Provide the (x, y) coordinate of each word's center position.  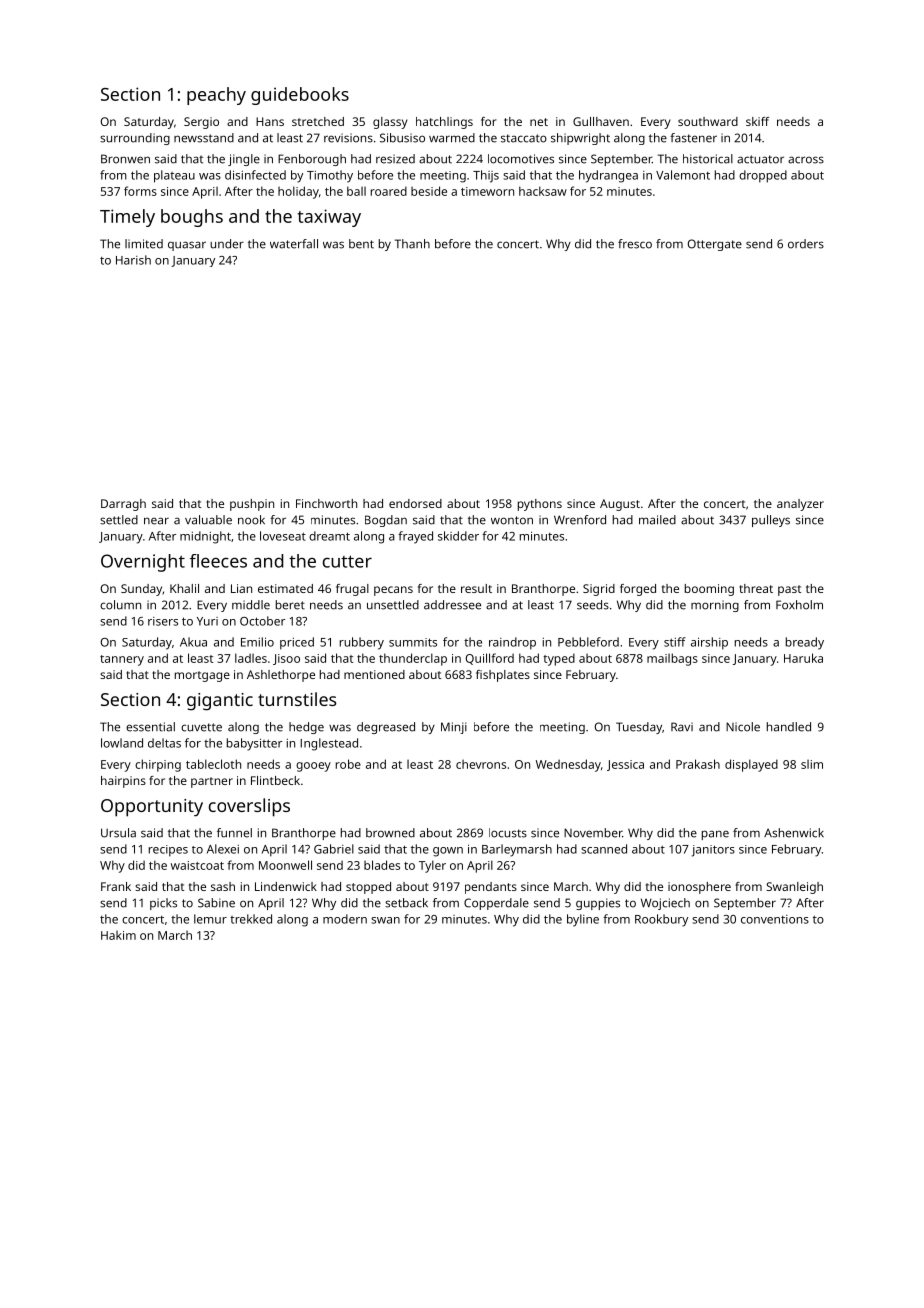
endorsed (415, 503)
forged (638, 590)
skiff (757, 121)
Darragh (123, 505)
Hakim (118, 935)
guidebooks (300, 96)
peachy (216, 96)
